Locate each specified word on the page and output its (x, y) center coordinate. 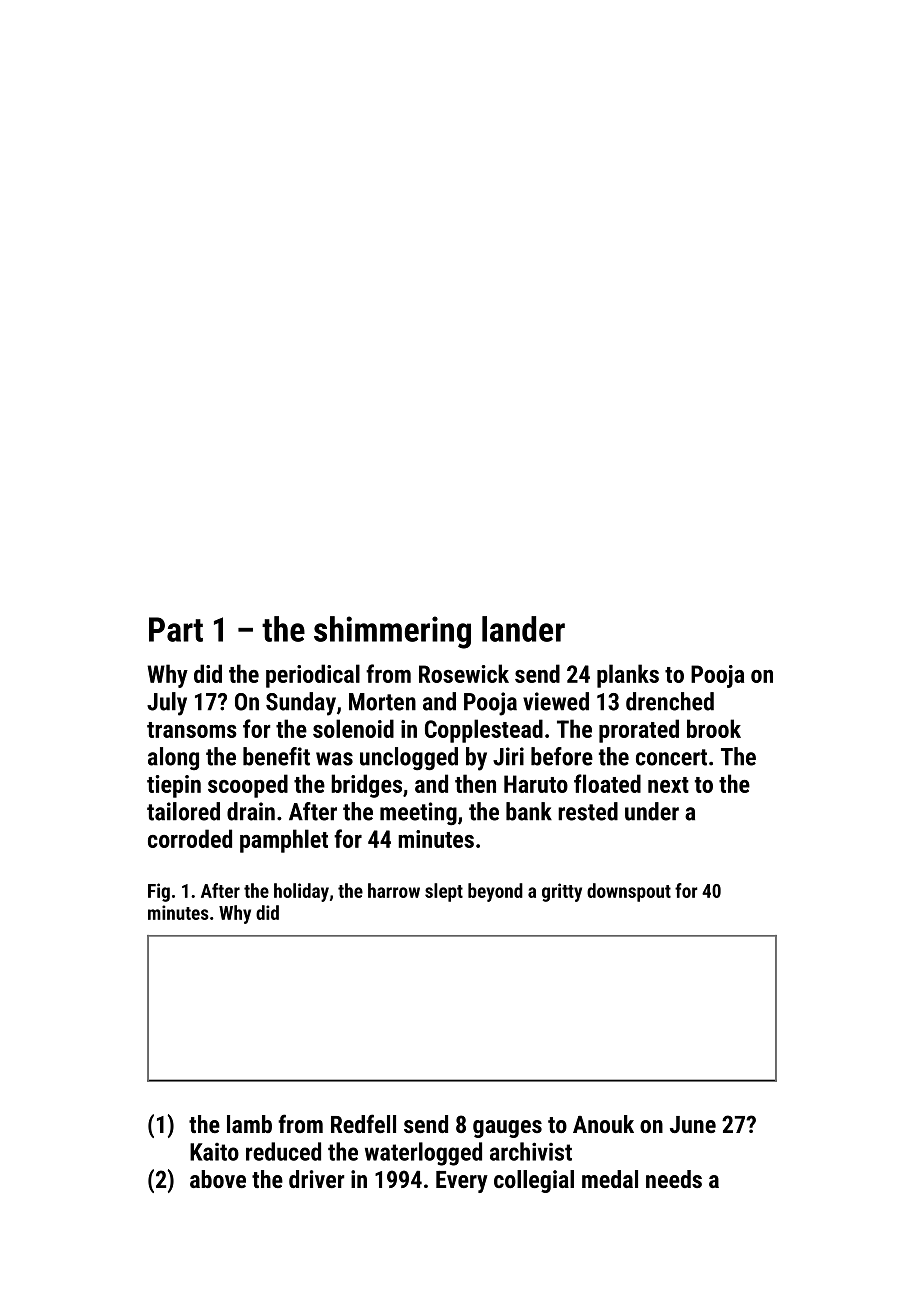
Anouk (603, 1124)
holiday (301, 892)
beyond (495, 892)
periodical (313, 676)
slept (444, 892)
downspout (629, 892)
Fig (159, 892)
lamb (249, 1124)
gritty (562, 892)
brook (714, 728)
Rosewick (464, 673)
